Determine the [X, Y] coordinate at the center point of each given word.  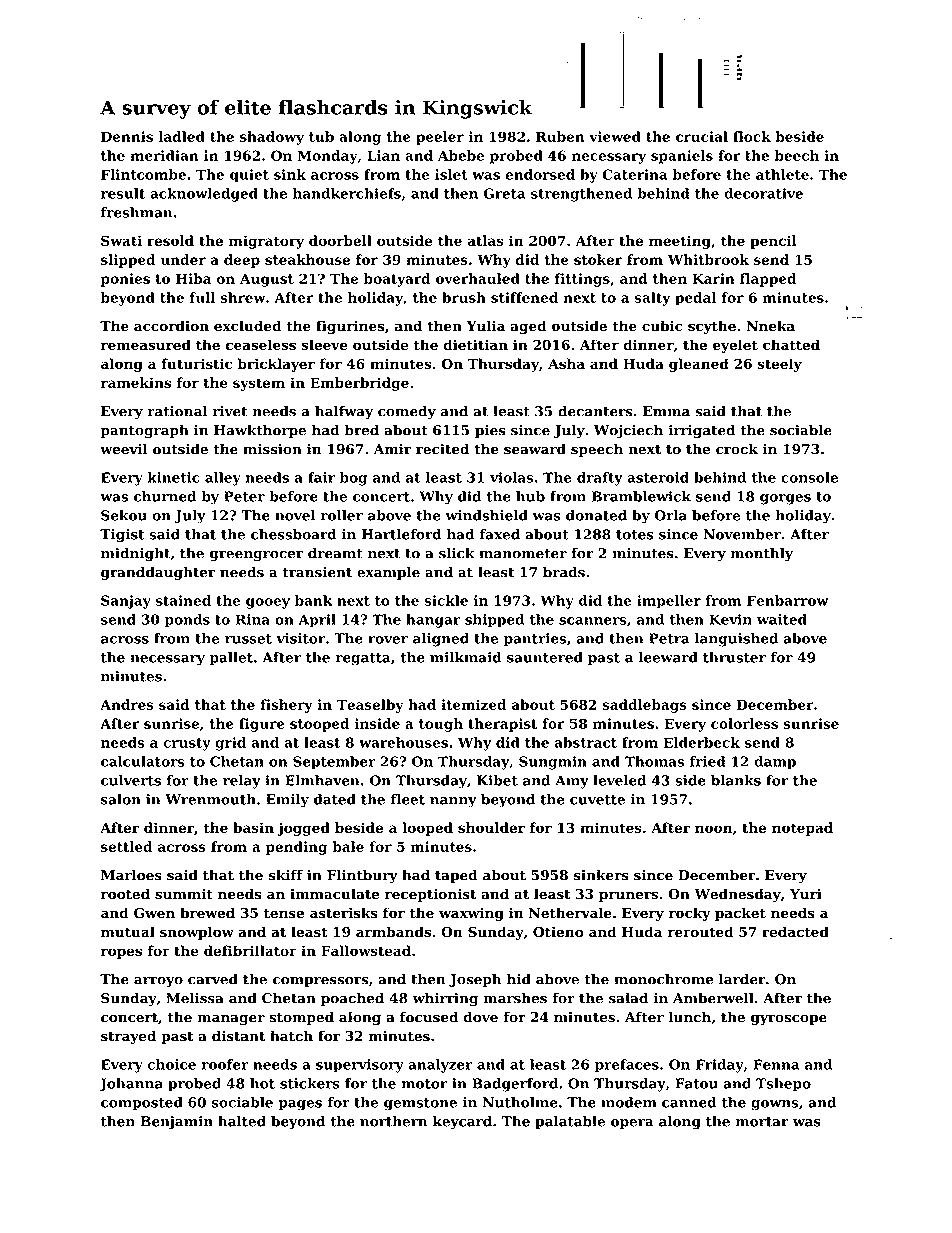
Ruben [560, 136]
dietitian [475, 344]
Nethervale [570, 913]
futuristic [196, 363]
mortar [762, 1122]
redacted [795, 931]
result [123, 193]
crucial [702, 136]
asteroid [658, 477]
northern [394, 1121]
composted [142, 1104]
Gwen [154, 913]
